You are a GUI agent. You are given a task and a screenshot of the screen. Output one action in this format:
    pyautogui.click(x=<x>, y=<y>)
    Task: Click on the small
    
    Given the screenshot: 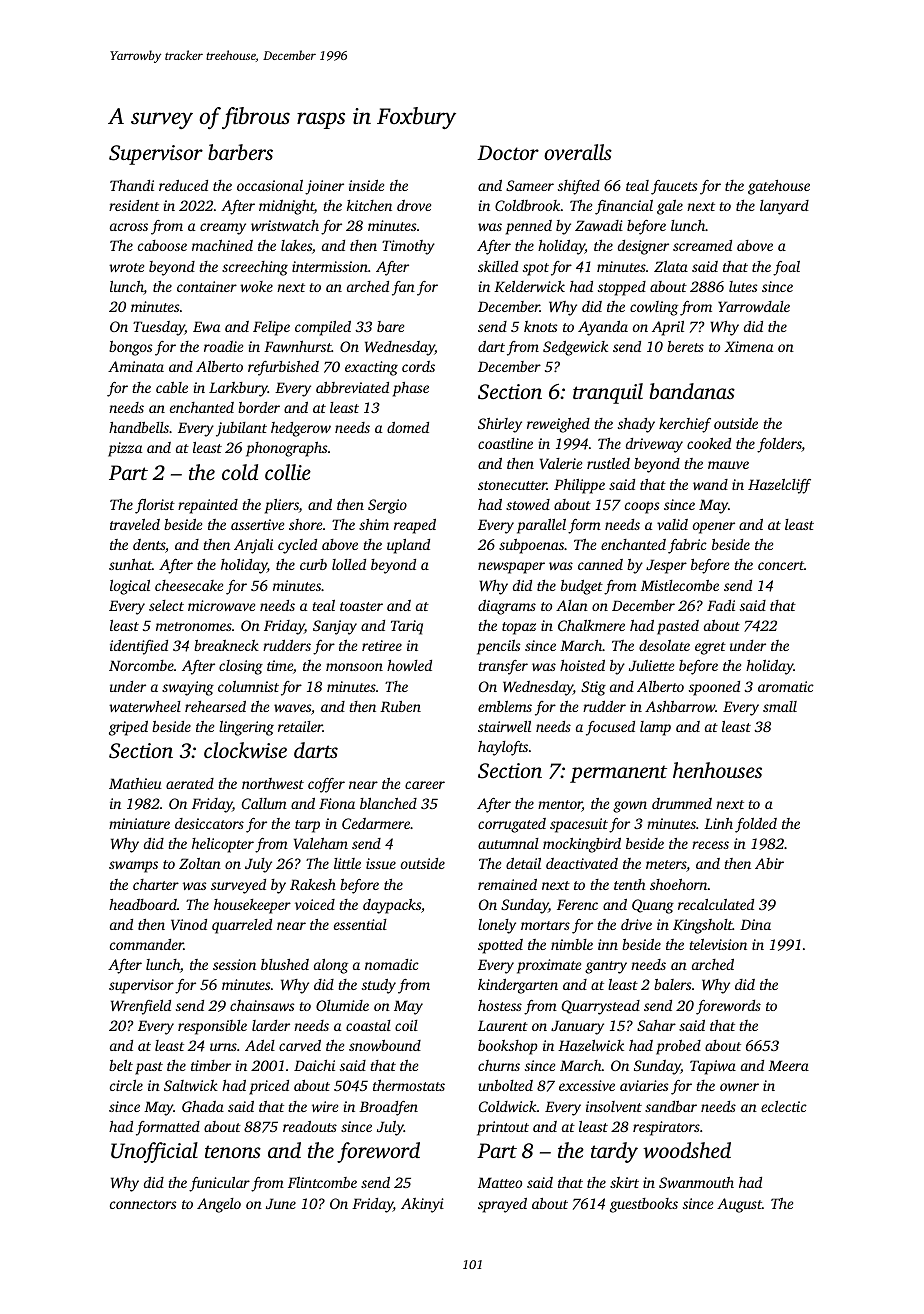 What is the action you would take?
    pyautogui.click(x=780, y=706)
